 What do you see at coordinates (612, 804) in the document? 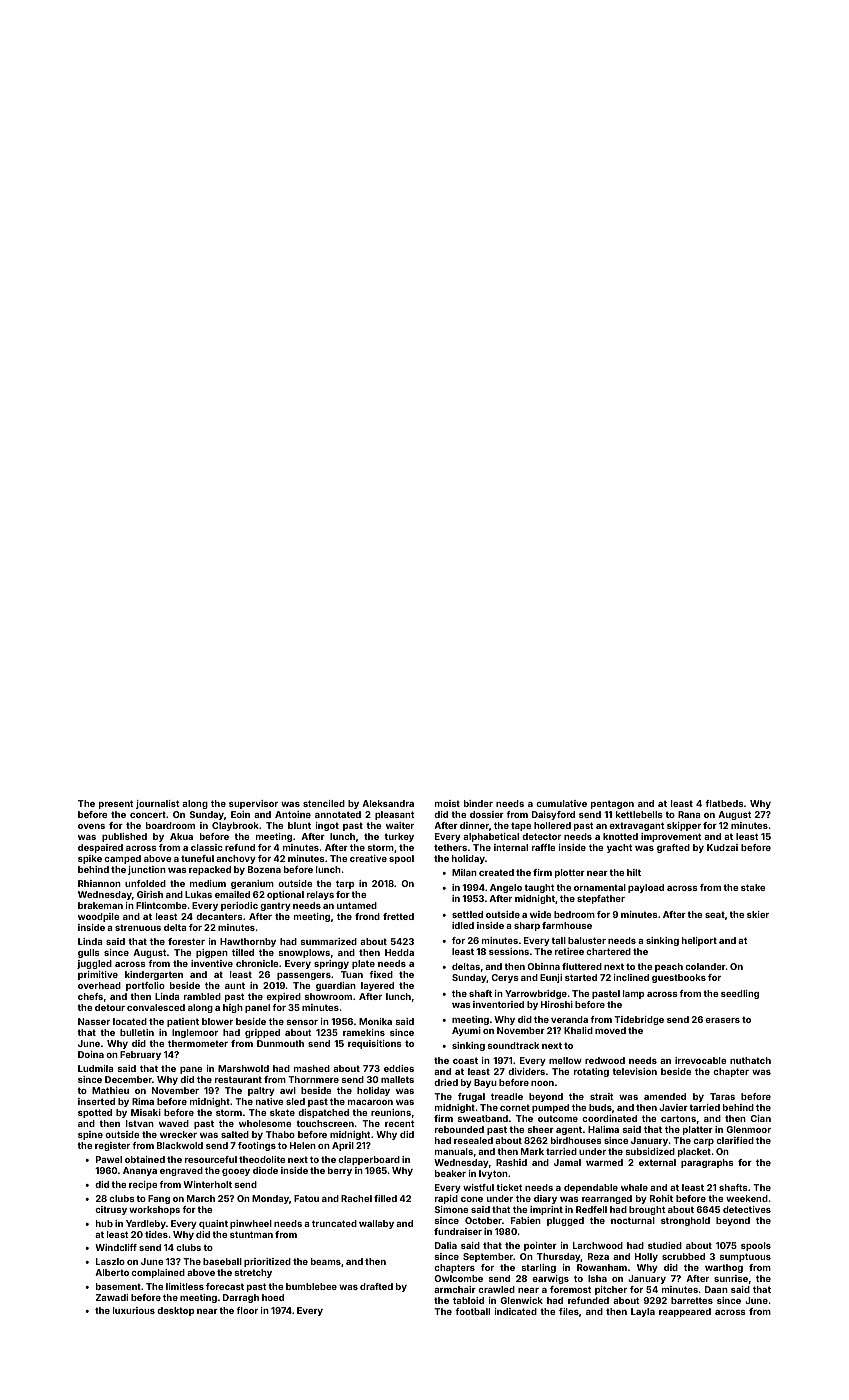
I see `pentagon` at bounding box center [612, 804].
